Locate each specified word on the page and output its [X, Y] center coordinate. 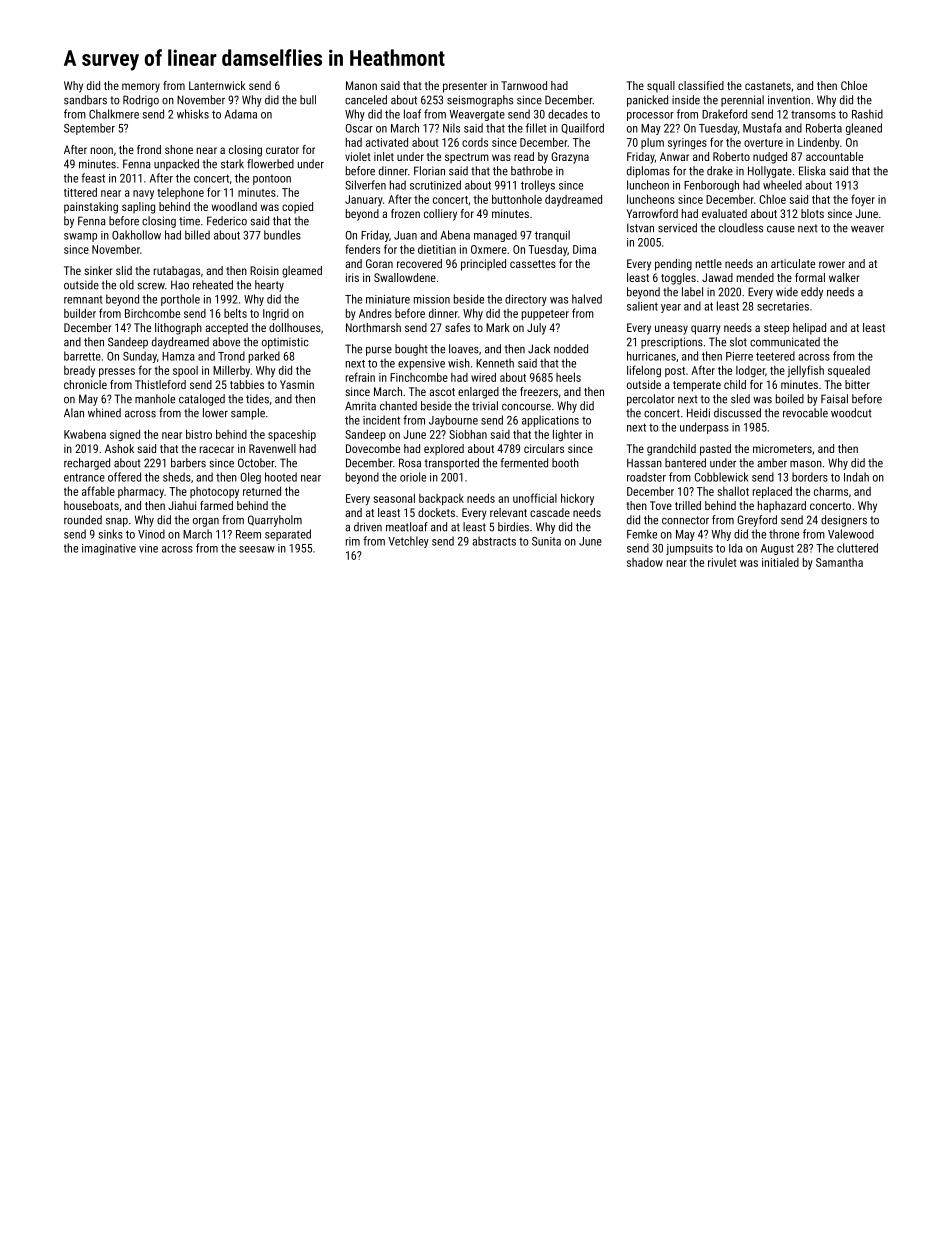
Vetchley [408, 542]
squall [661, 87]
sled [740, 399]
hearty [269, 286]
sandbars [85, 100]
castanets [768, 86]
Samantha [839, 562]
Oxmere [489, 249]
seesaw [257, 549]
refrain [360, 377]
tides [257, 399]
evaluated [724, 213]
